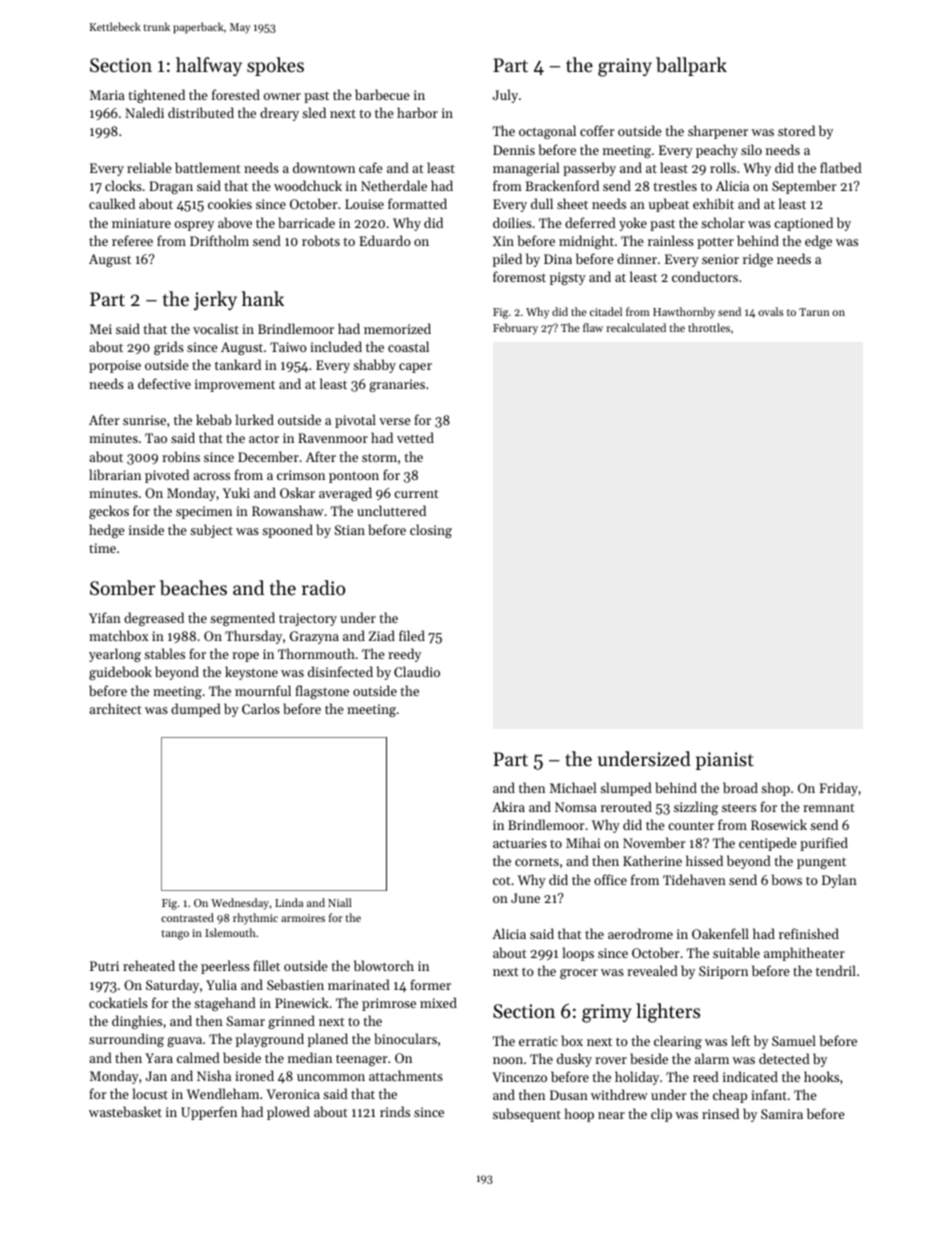 This page has width=952, height=1233. What do you see at coordinates (838, 789) in the page?
I see `Friday` at bounding box center [838, 789].
